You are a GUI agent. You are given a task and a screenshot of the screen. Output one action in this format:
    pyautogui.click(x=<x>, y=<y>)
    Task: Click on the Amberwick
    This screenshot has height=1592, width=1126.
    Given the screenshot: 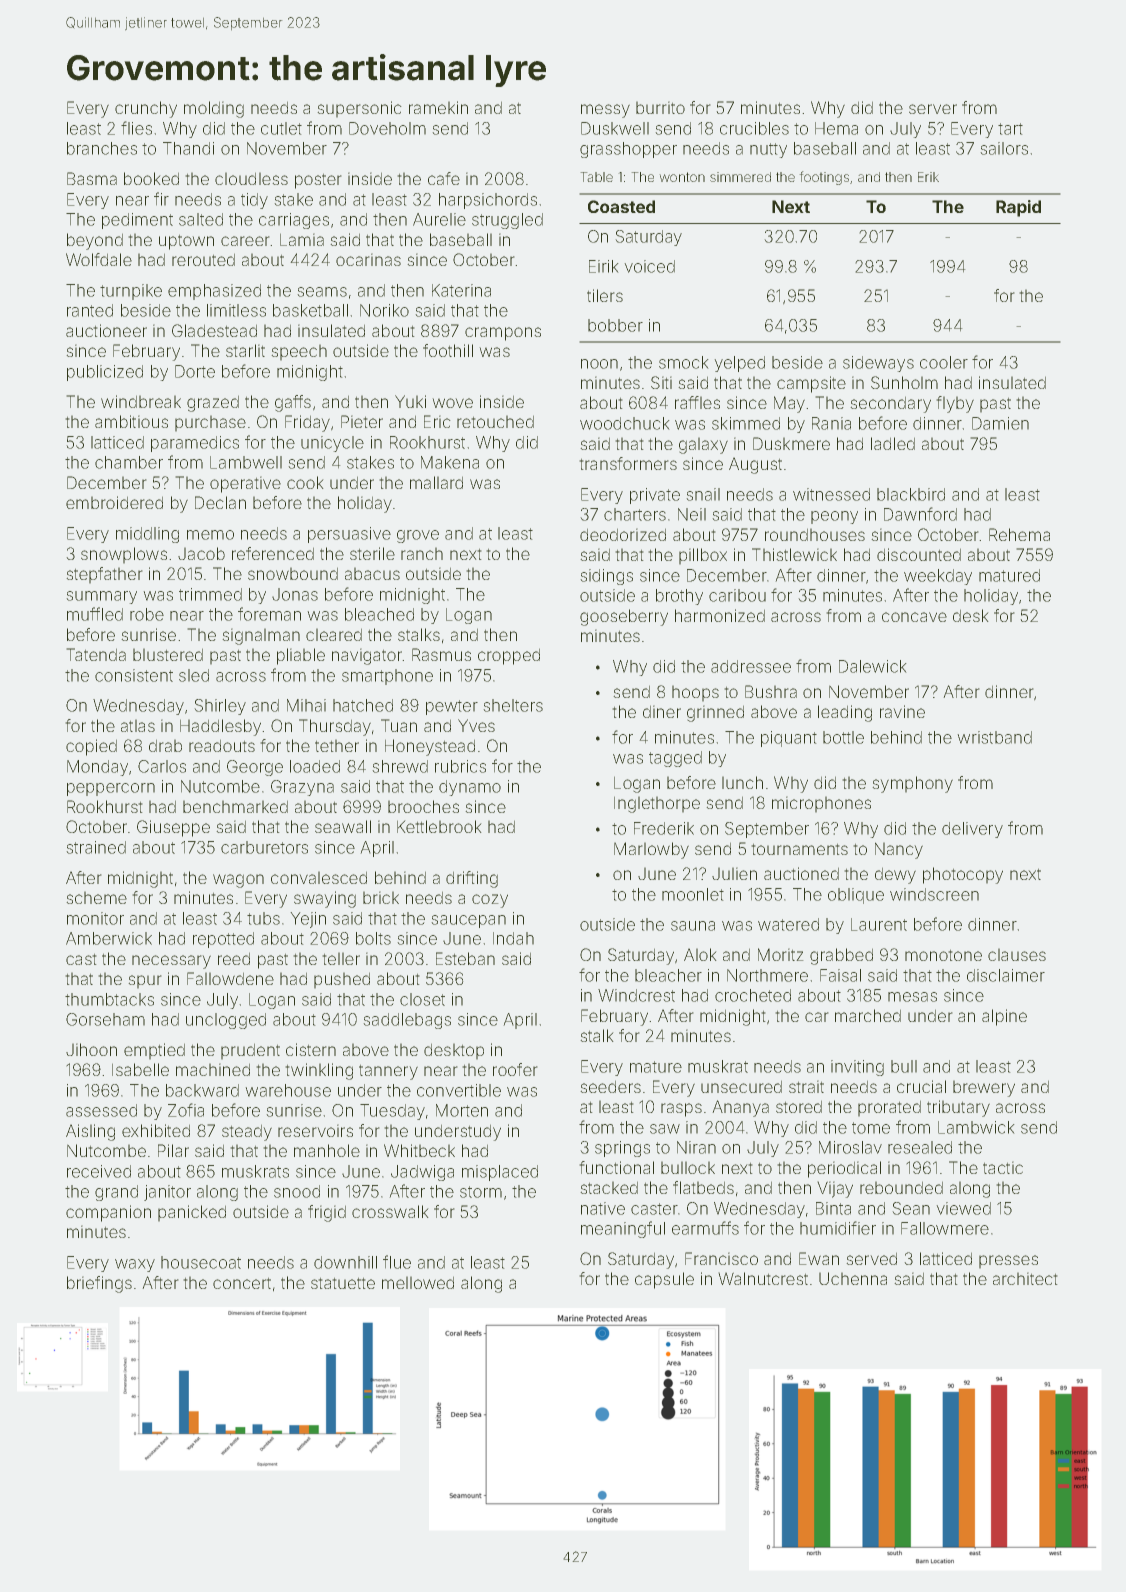 What is the action you would take?
    pyautogui.click(x=109, y=938)
